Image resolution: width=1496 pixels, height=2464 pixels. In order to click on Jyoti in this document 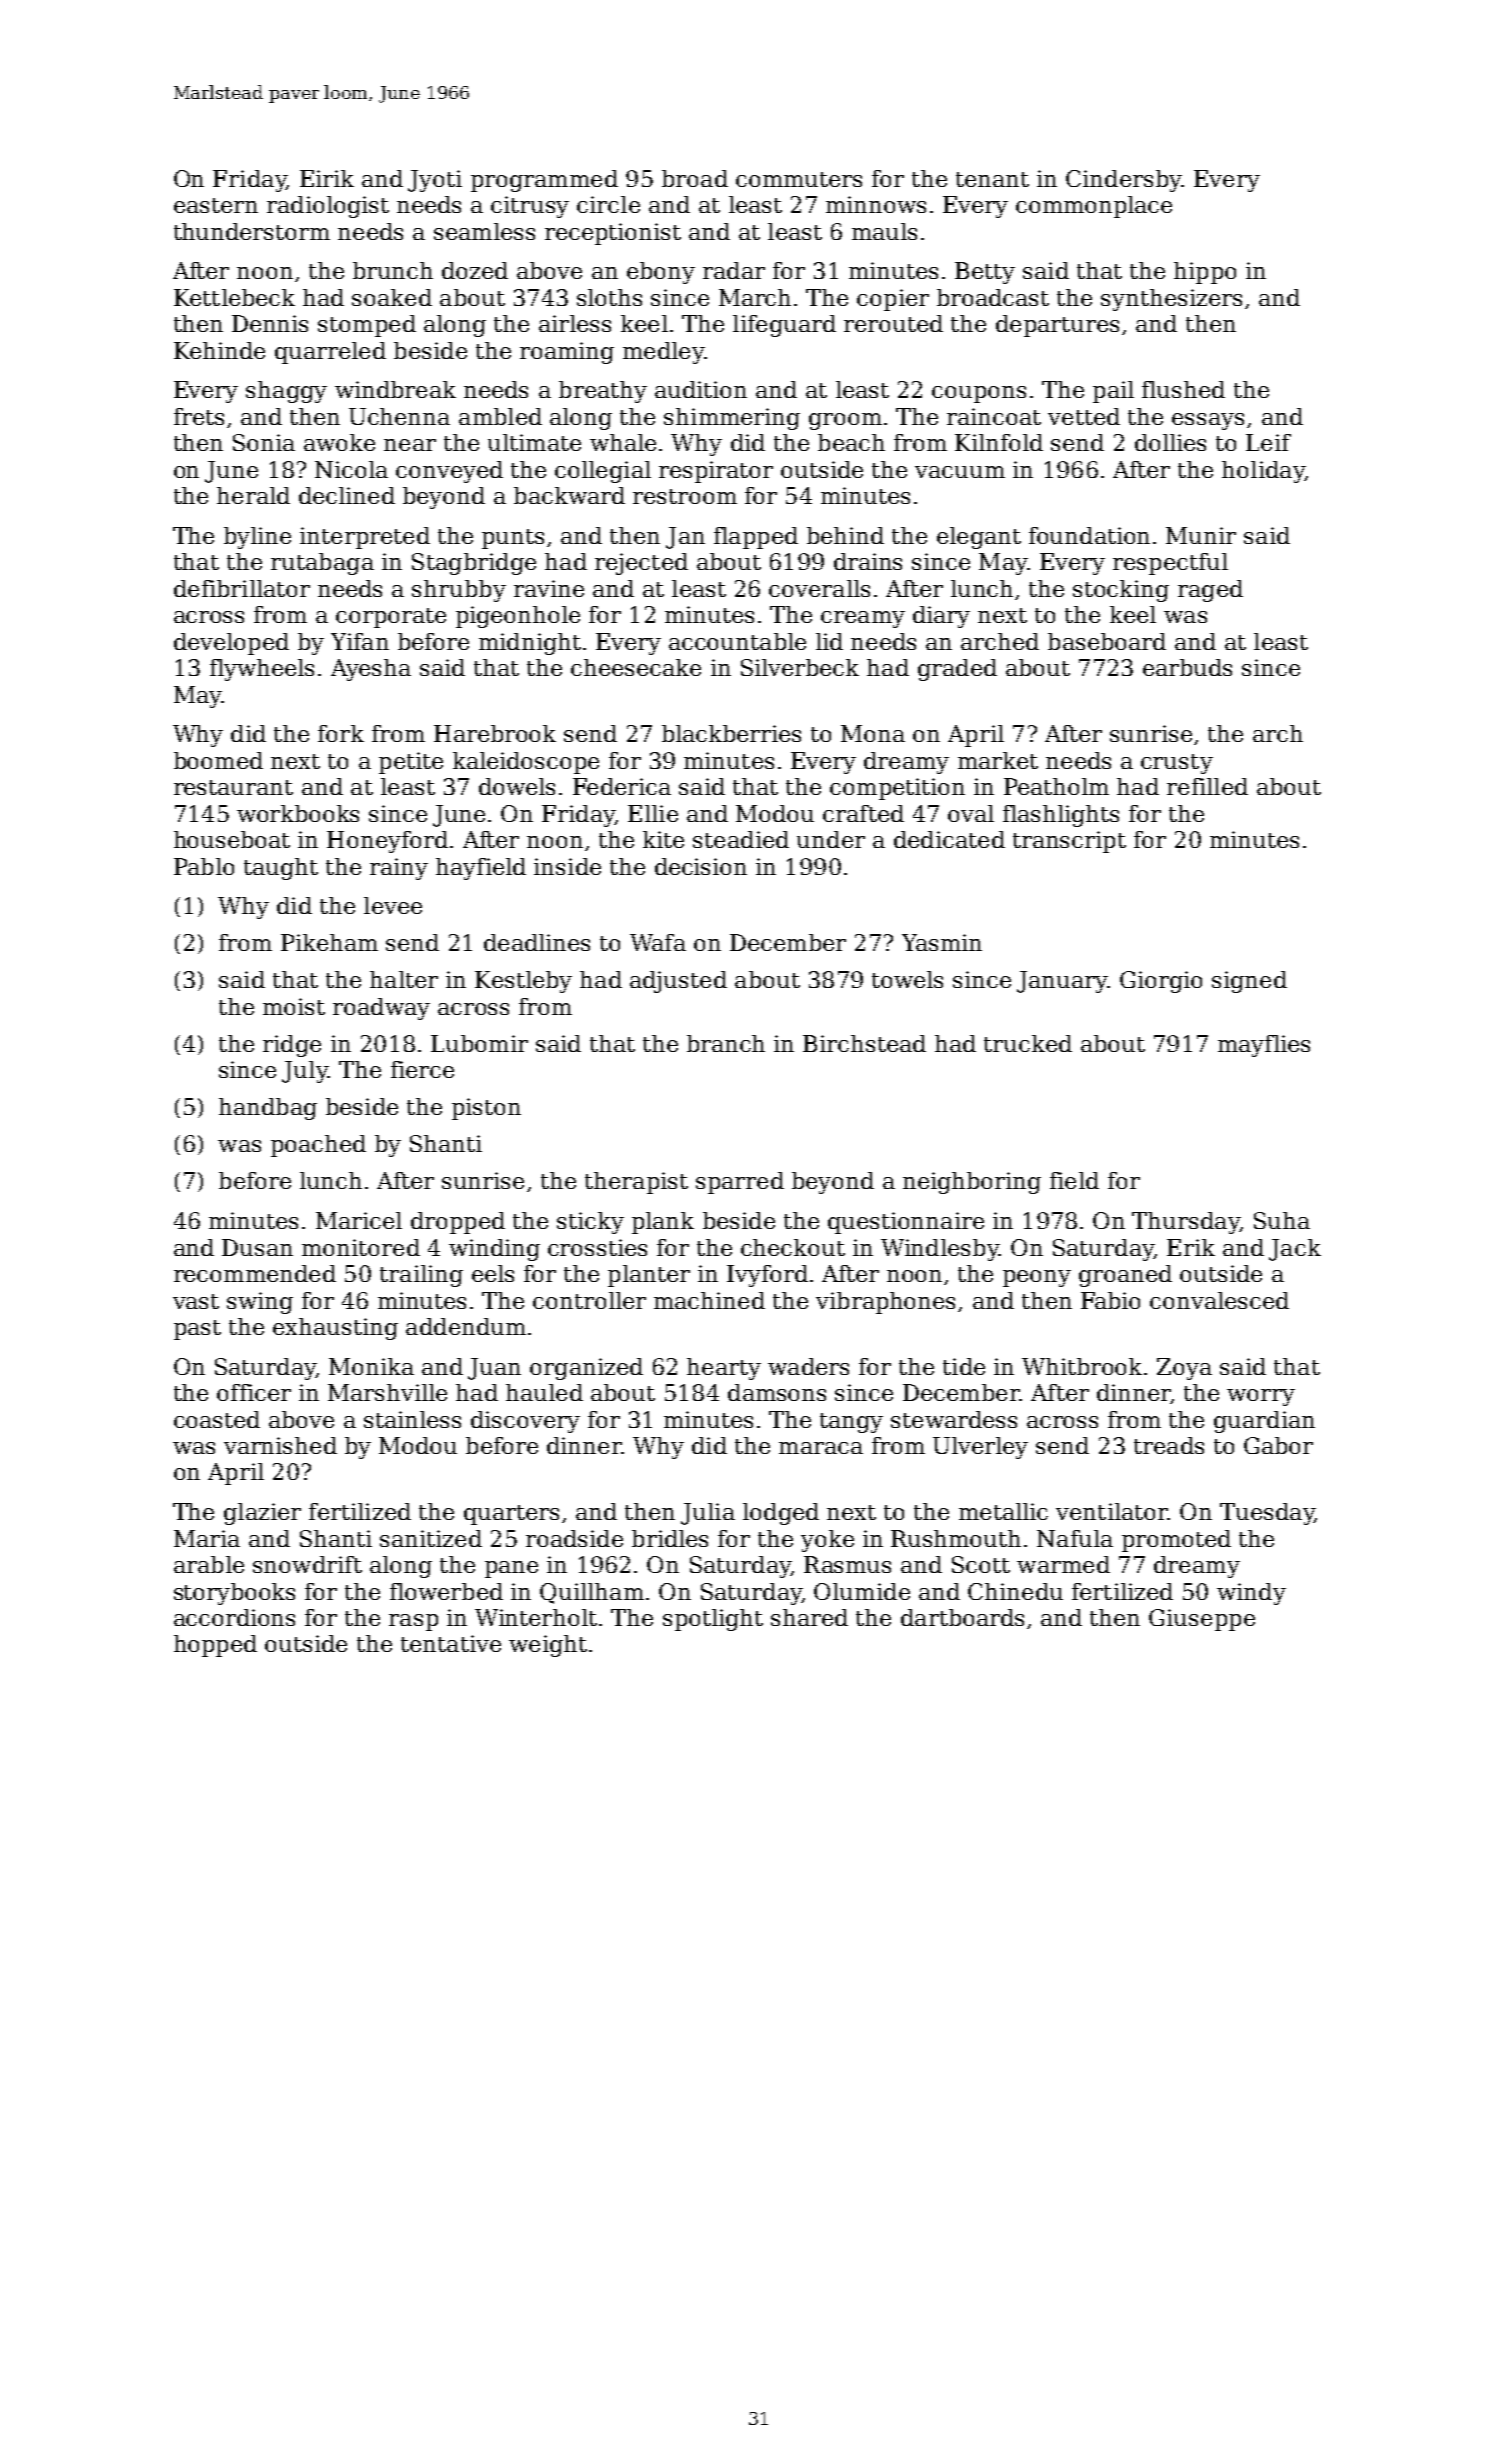, I will do `click(435, 181)`.
